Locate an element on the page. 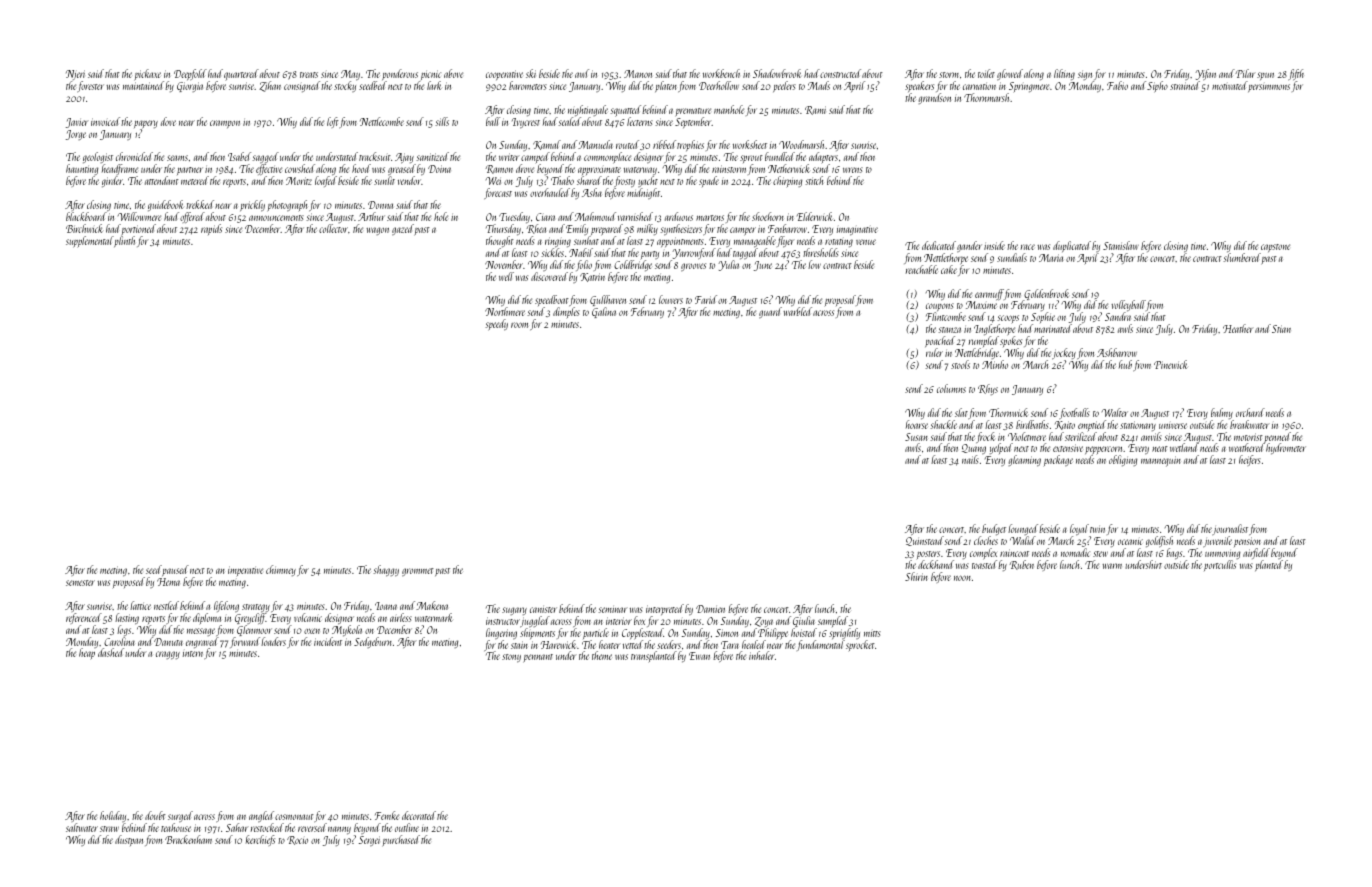 The width and height of the document is (1372, 887). Heather is located at coordinates (1238, 328).
